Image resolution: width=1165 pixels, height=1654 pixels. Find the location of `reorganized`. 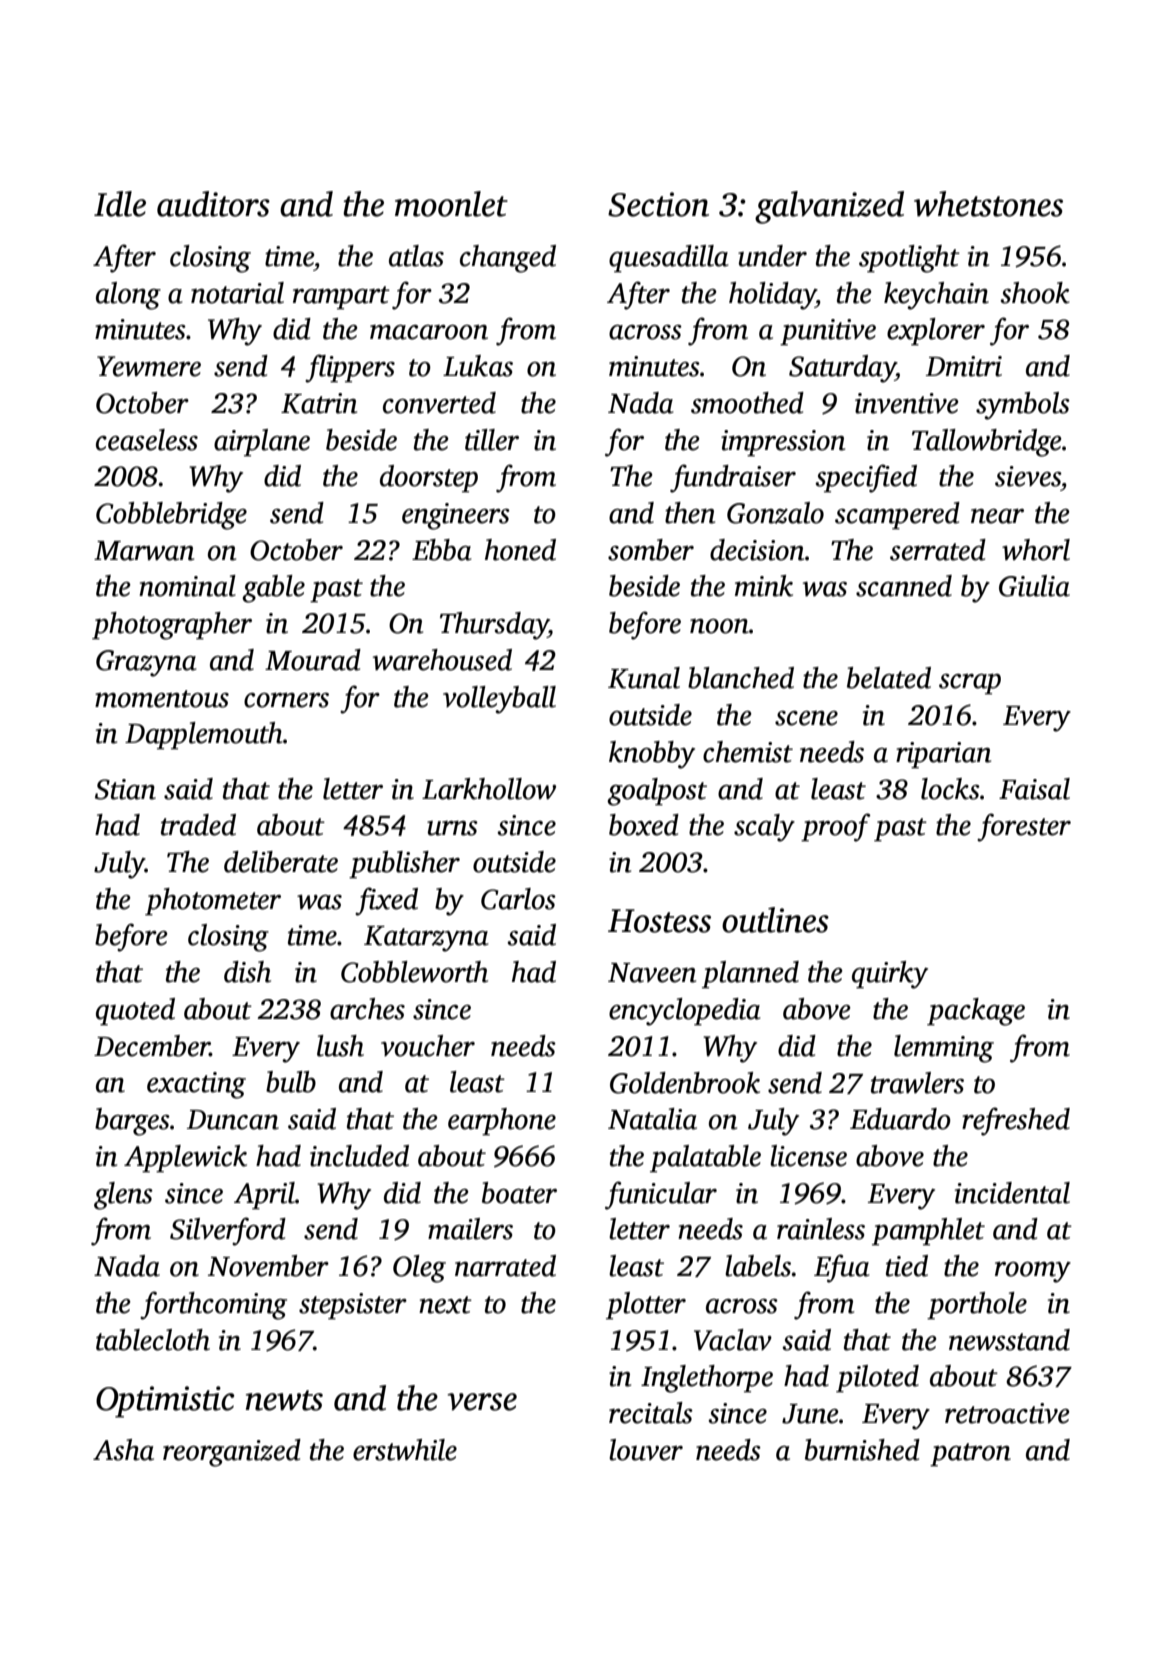

reorganized is located at coordinates (232, 1453).
